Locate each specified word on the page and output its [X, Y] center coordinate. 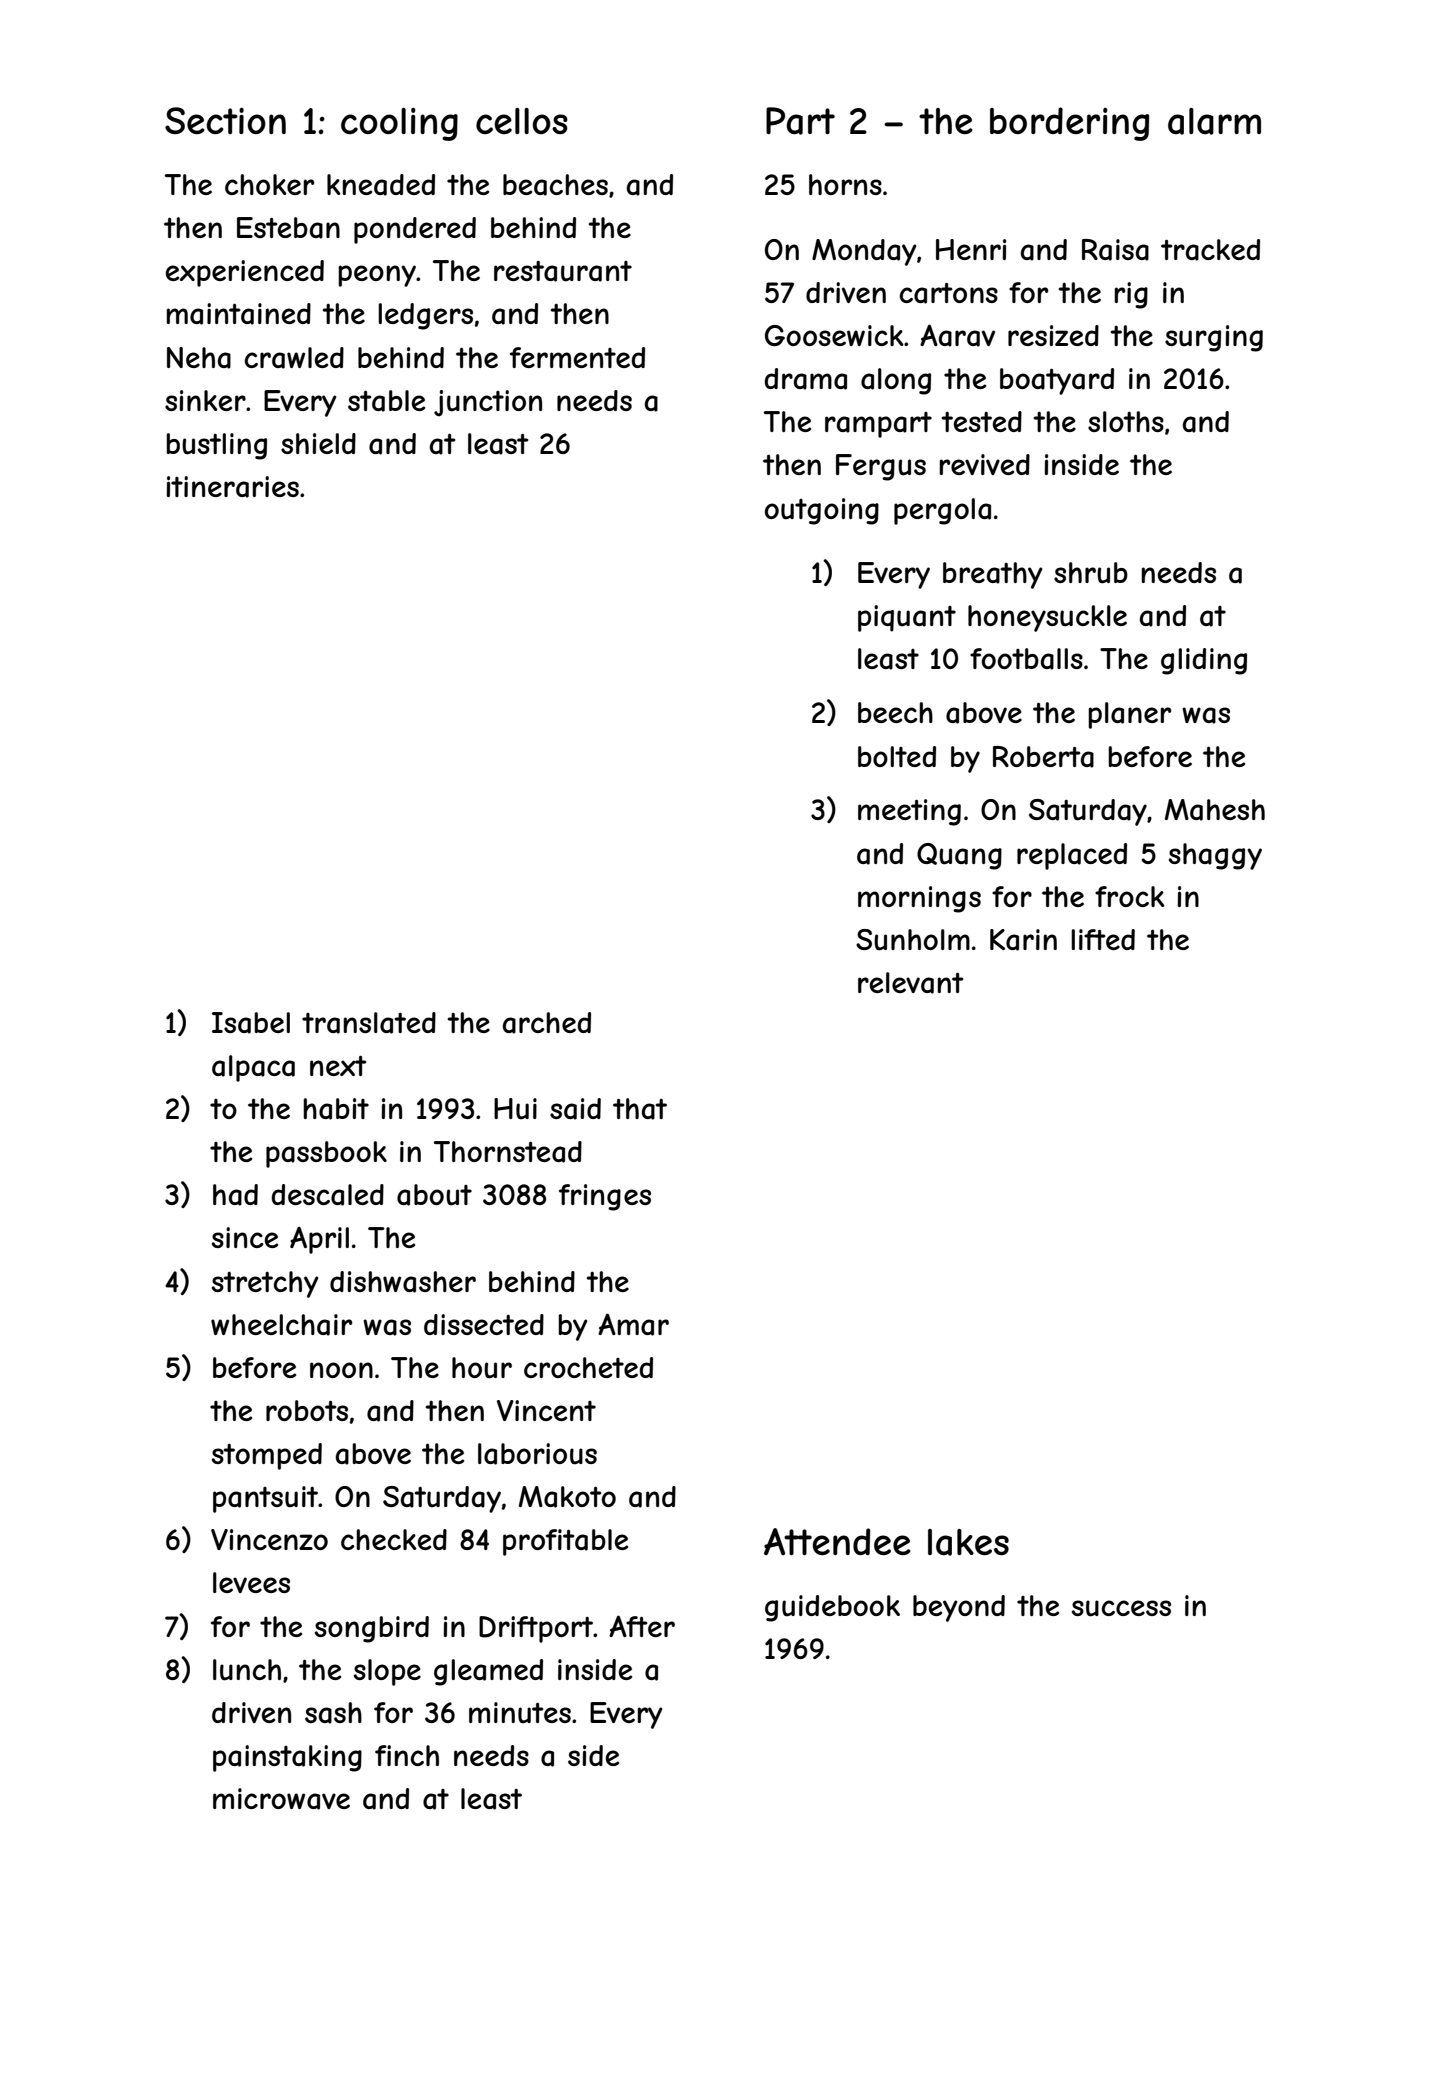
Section [225, 120]
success [1121, 1608]
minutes [520, 1713]
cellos [522, 121]
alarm [1214, 121]
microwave [281, 1799]
